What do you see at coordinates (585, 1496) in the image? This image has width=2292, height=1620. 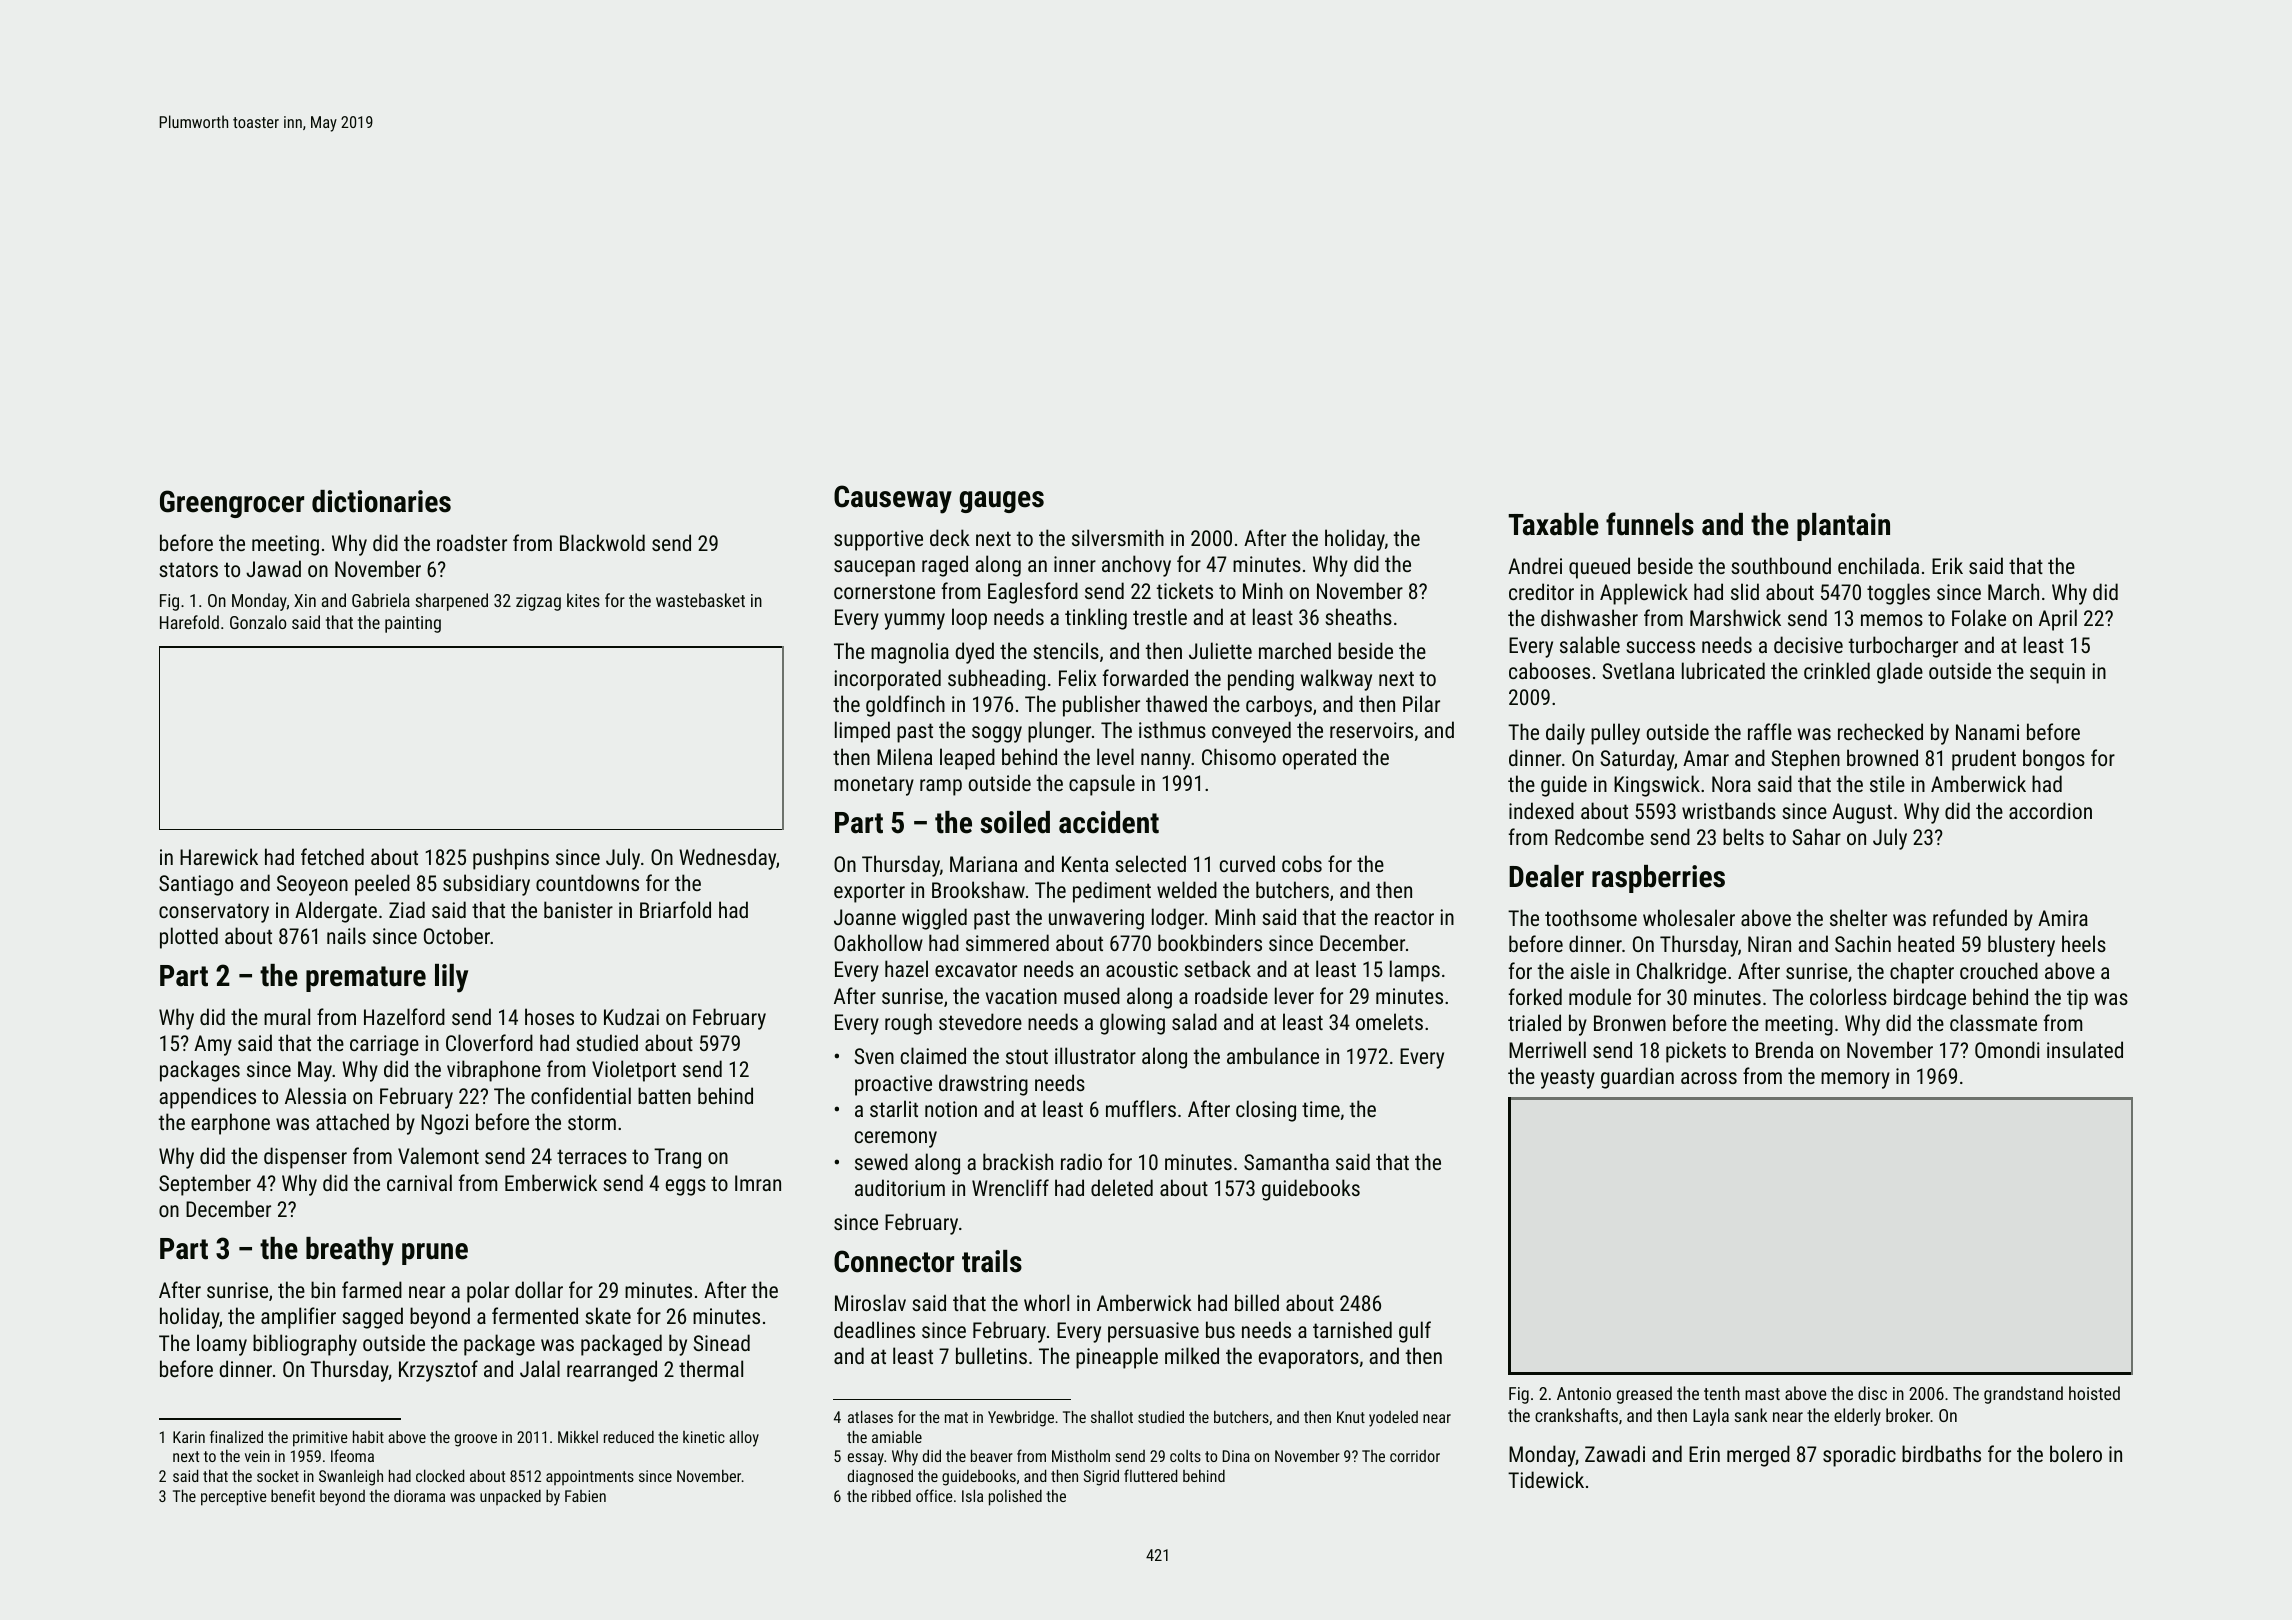 I see `Fabien` at bounding box center [585, 1496].
